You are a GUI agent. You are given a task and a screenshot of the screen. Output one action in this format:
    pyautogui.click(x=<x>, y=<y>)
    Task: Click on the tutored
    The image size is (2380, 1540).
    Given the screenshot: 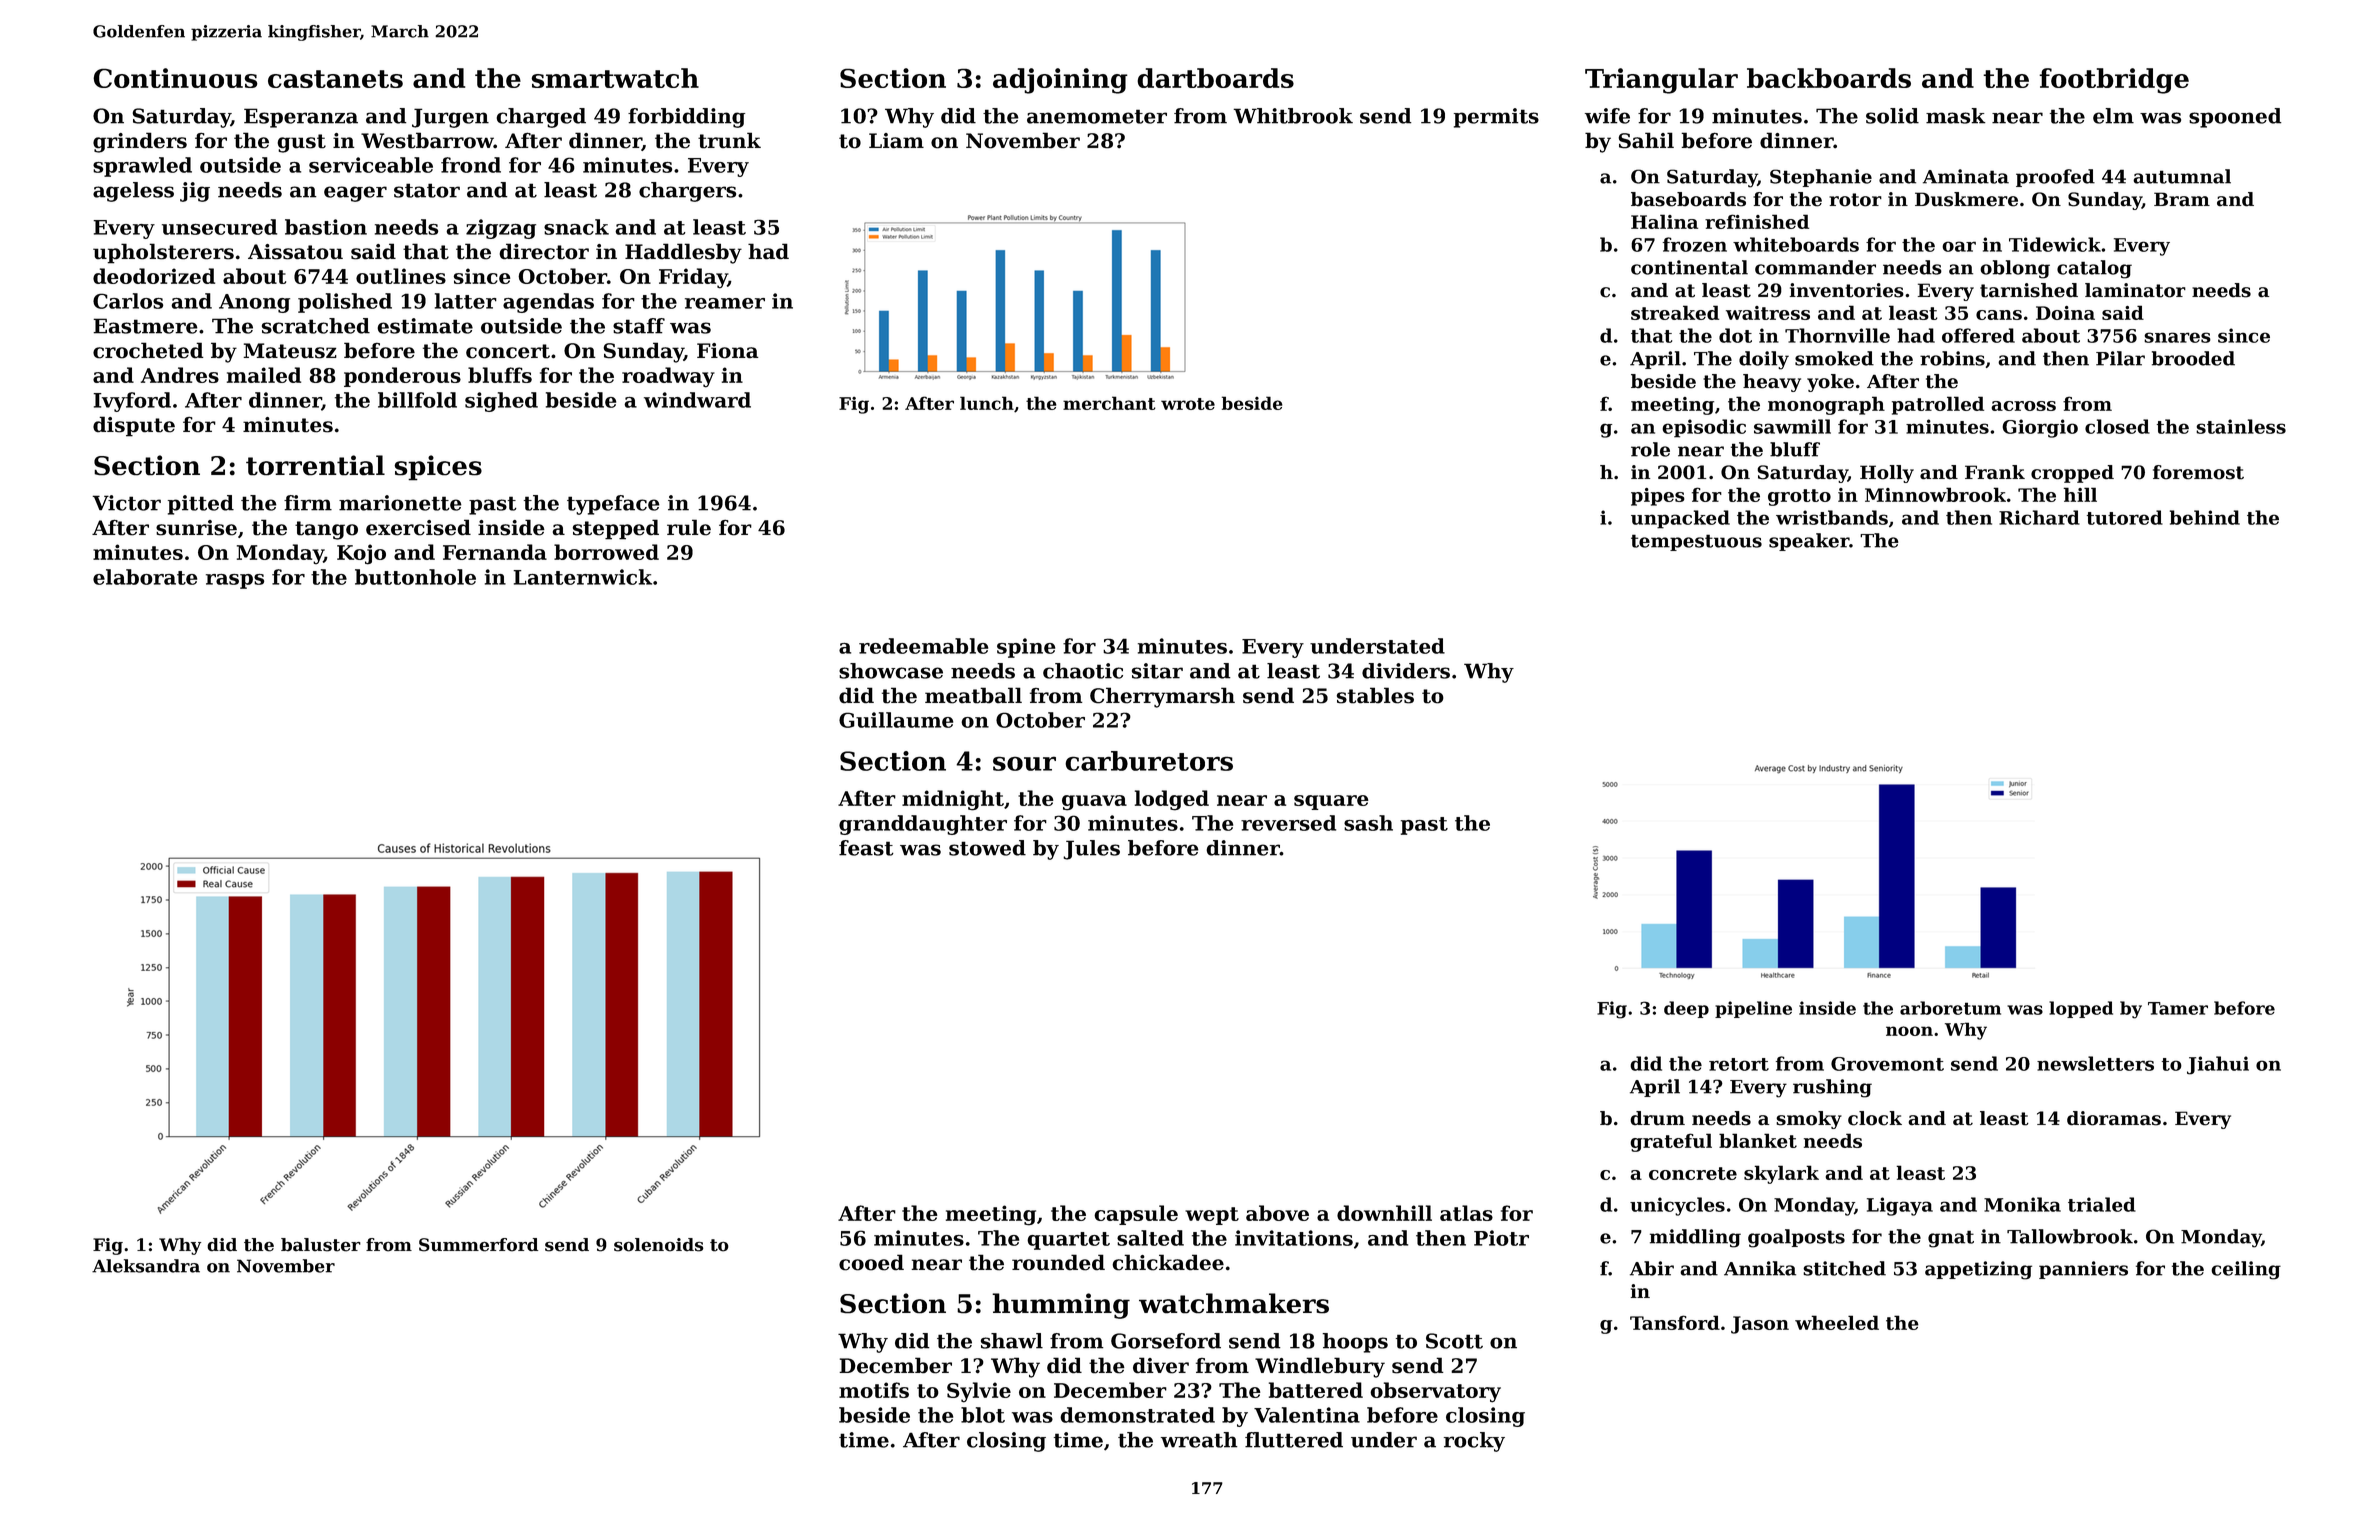 What is the action you would take?
    pyautogui.click(x=2125, y=517)
